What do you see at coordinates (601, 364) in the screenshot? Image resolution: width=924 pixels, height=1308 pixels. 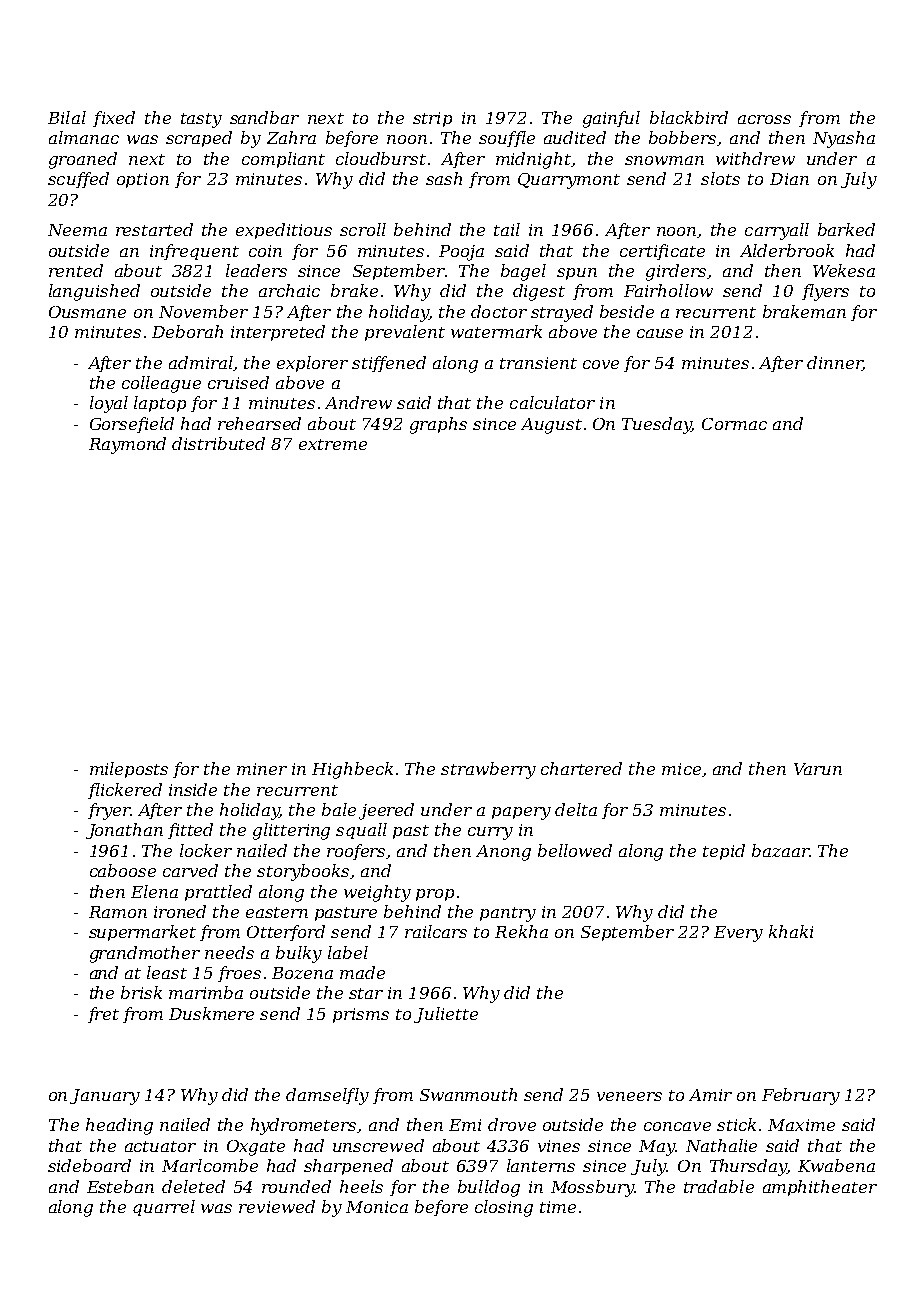 I see `cove` at bounding box center [601, 364].
